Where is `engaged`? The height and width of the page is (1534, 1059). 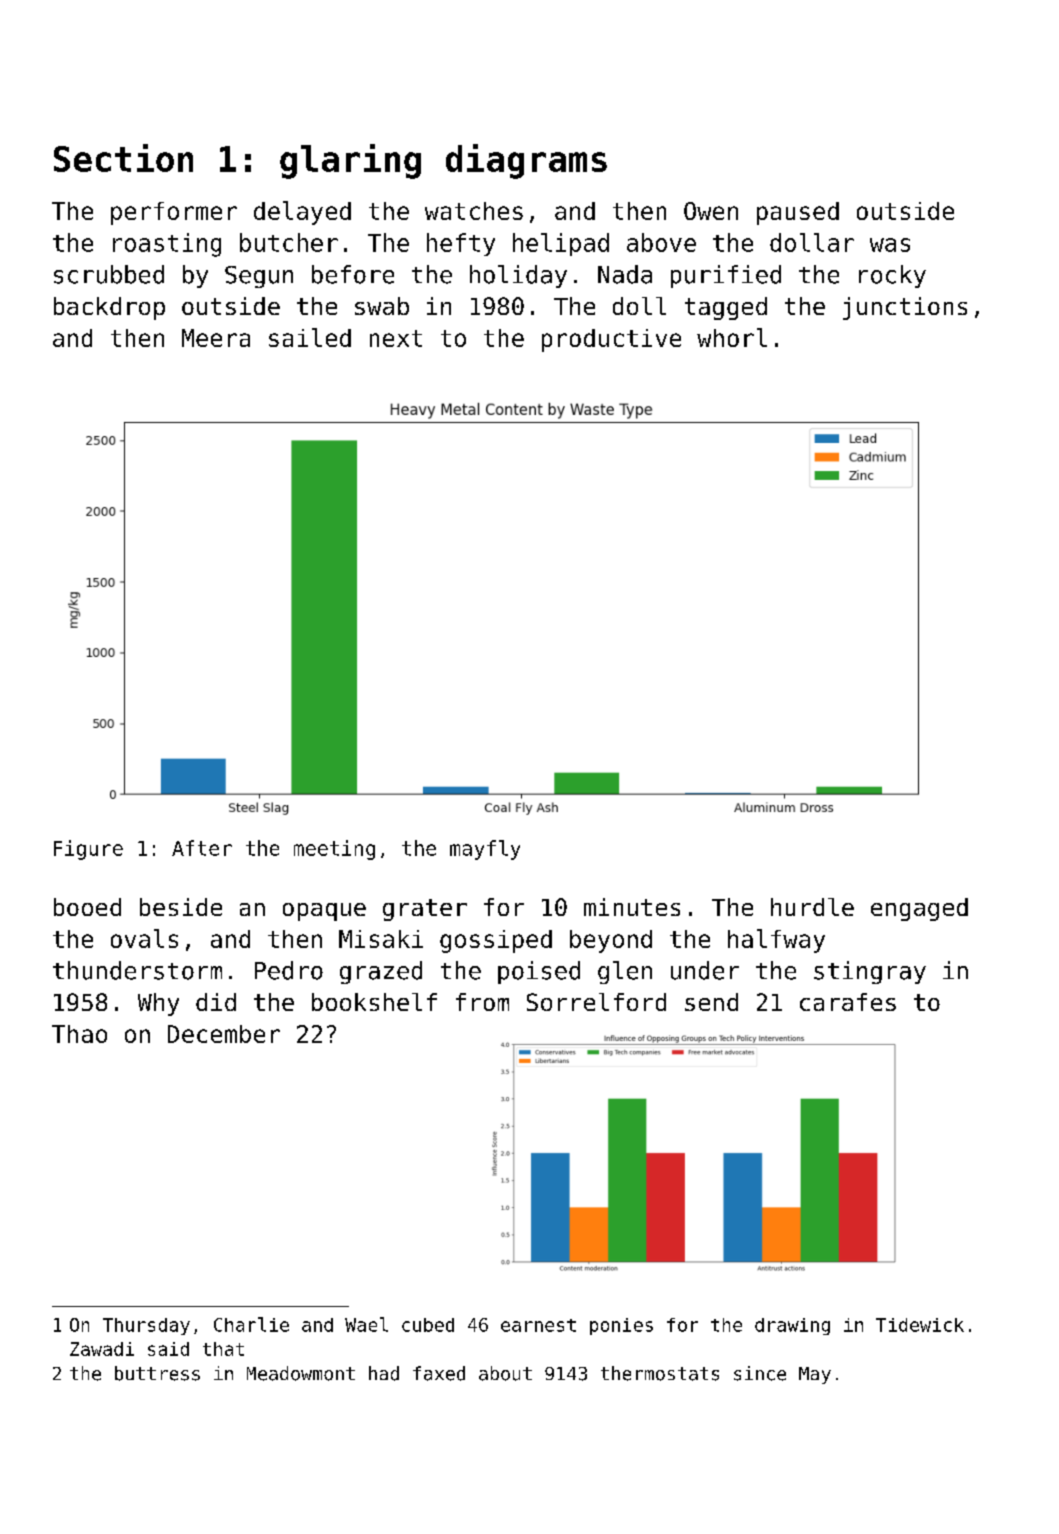 engaged is located at coordinates (919, 909).
